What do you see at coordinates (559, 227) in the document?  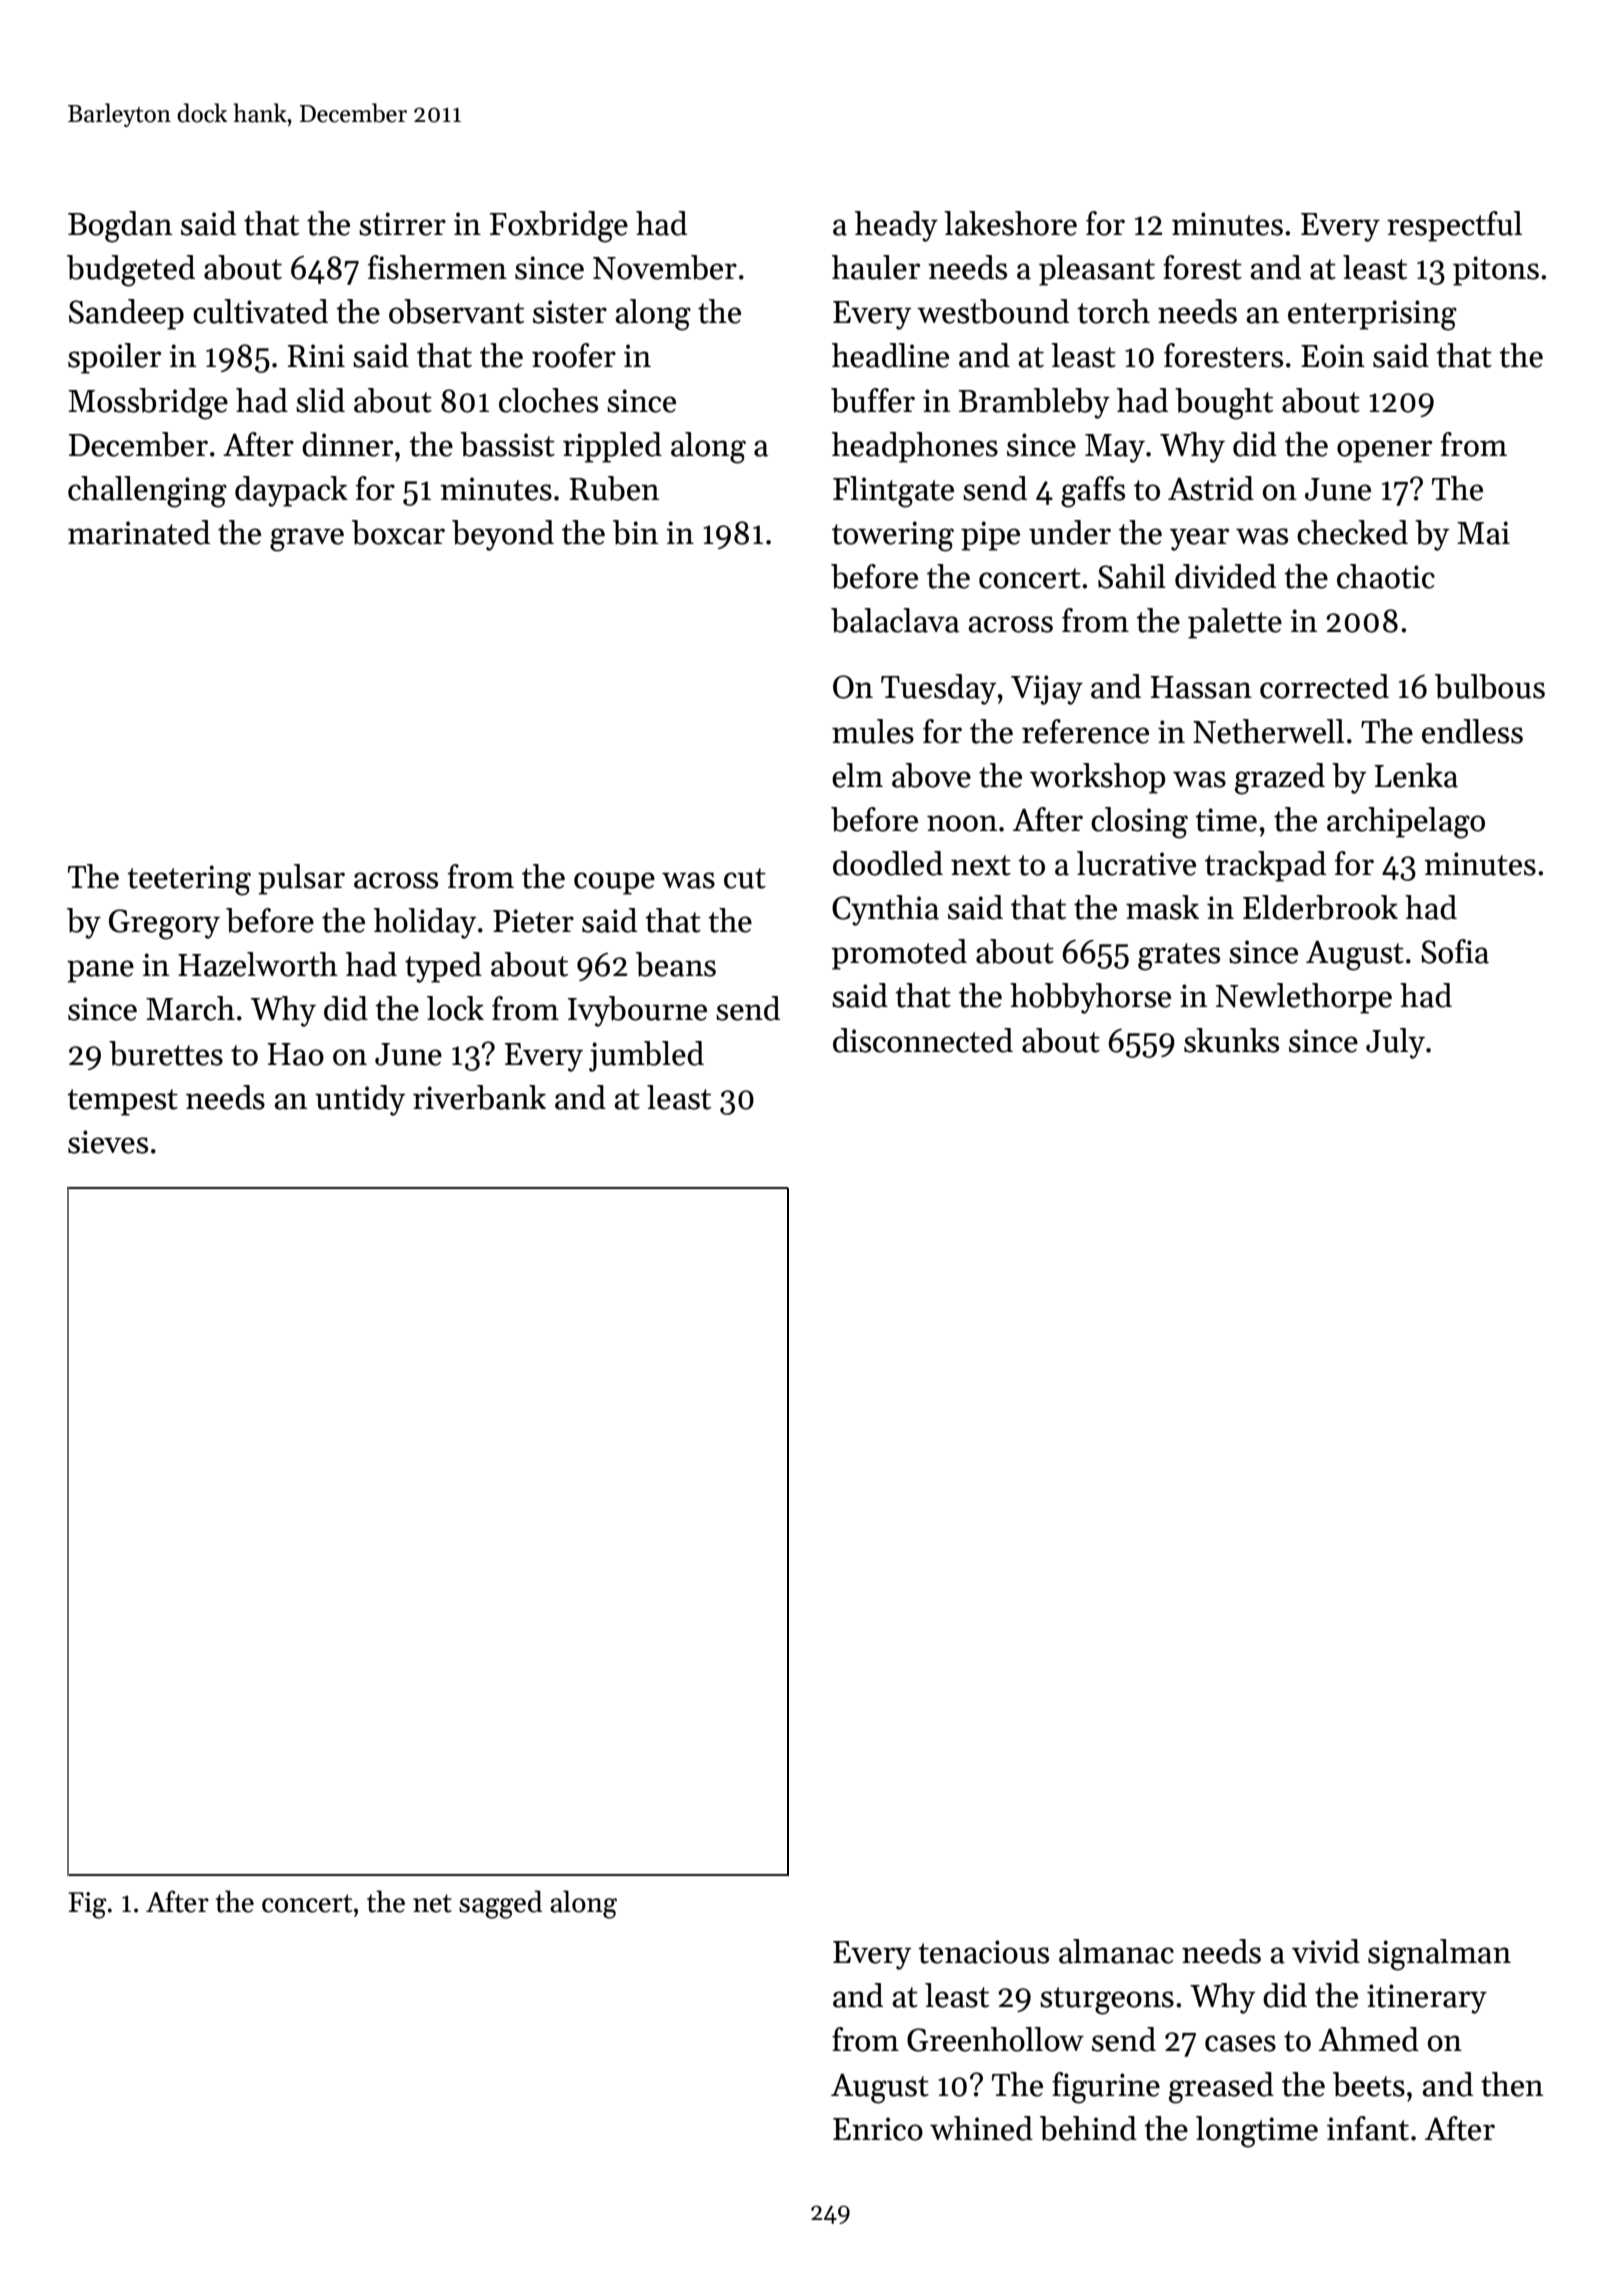 I see `Foxbridge` at bounding box center [559, 227].
